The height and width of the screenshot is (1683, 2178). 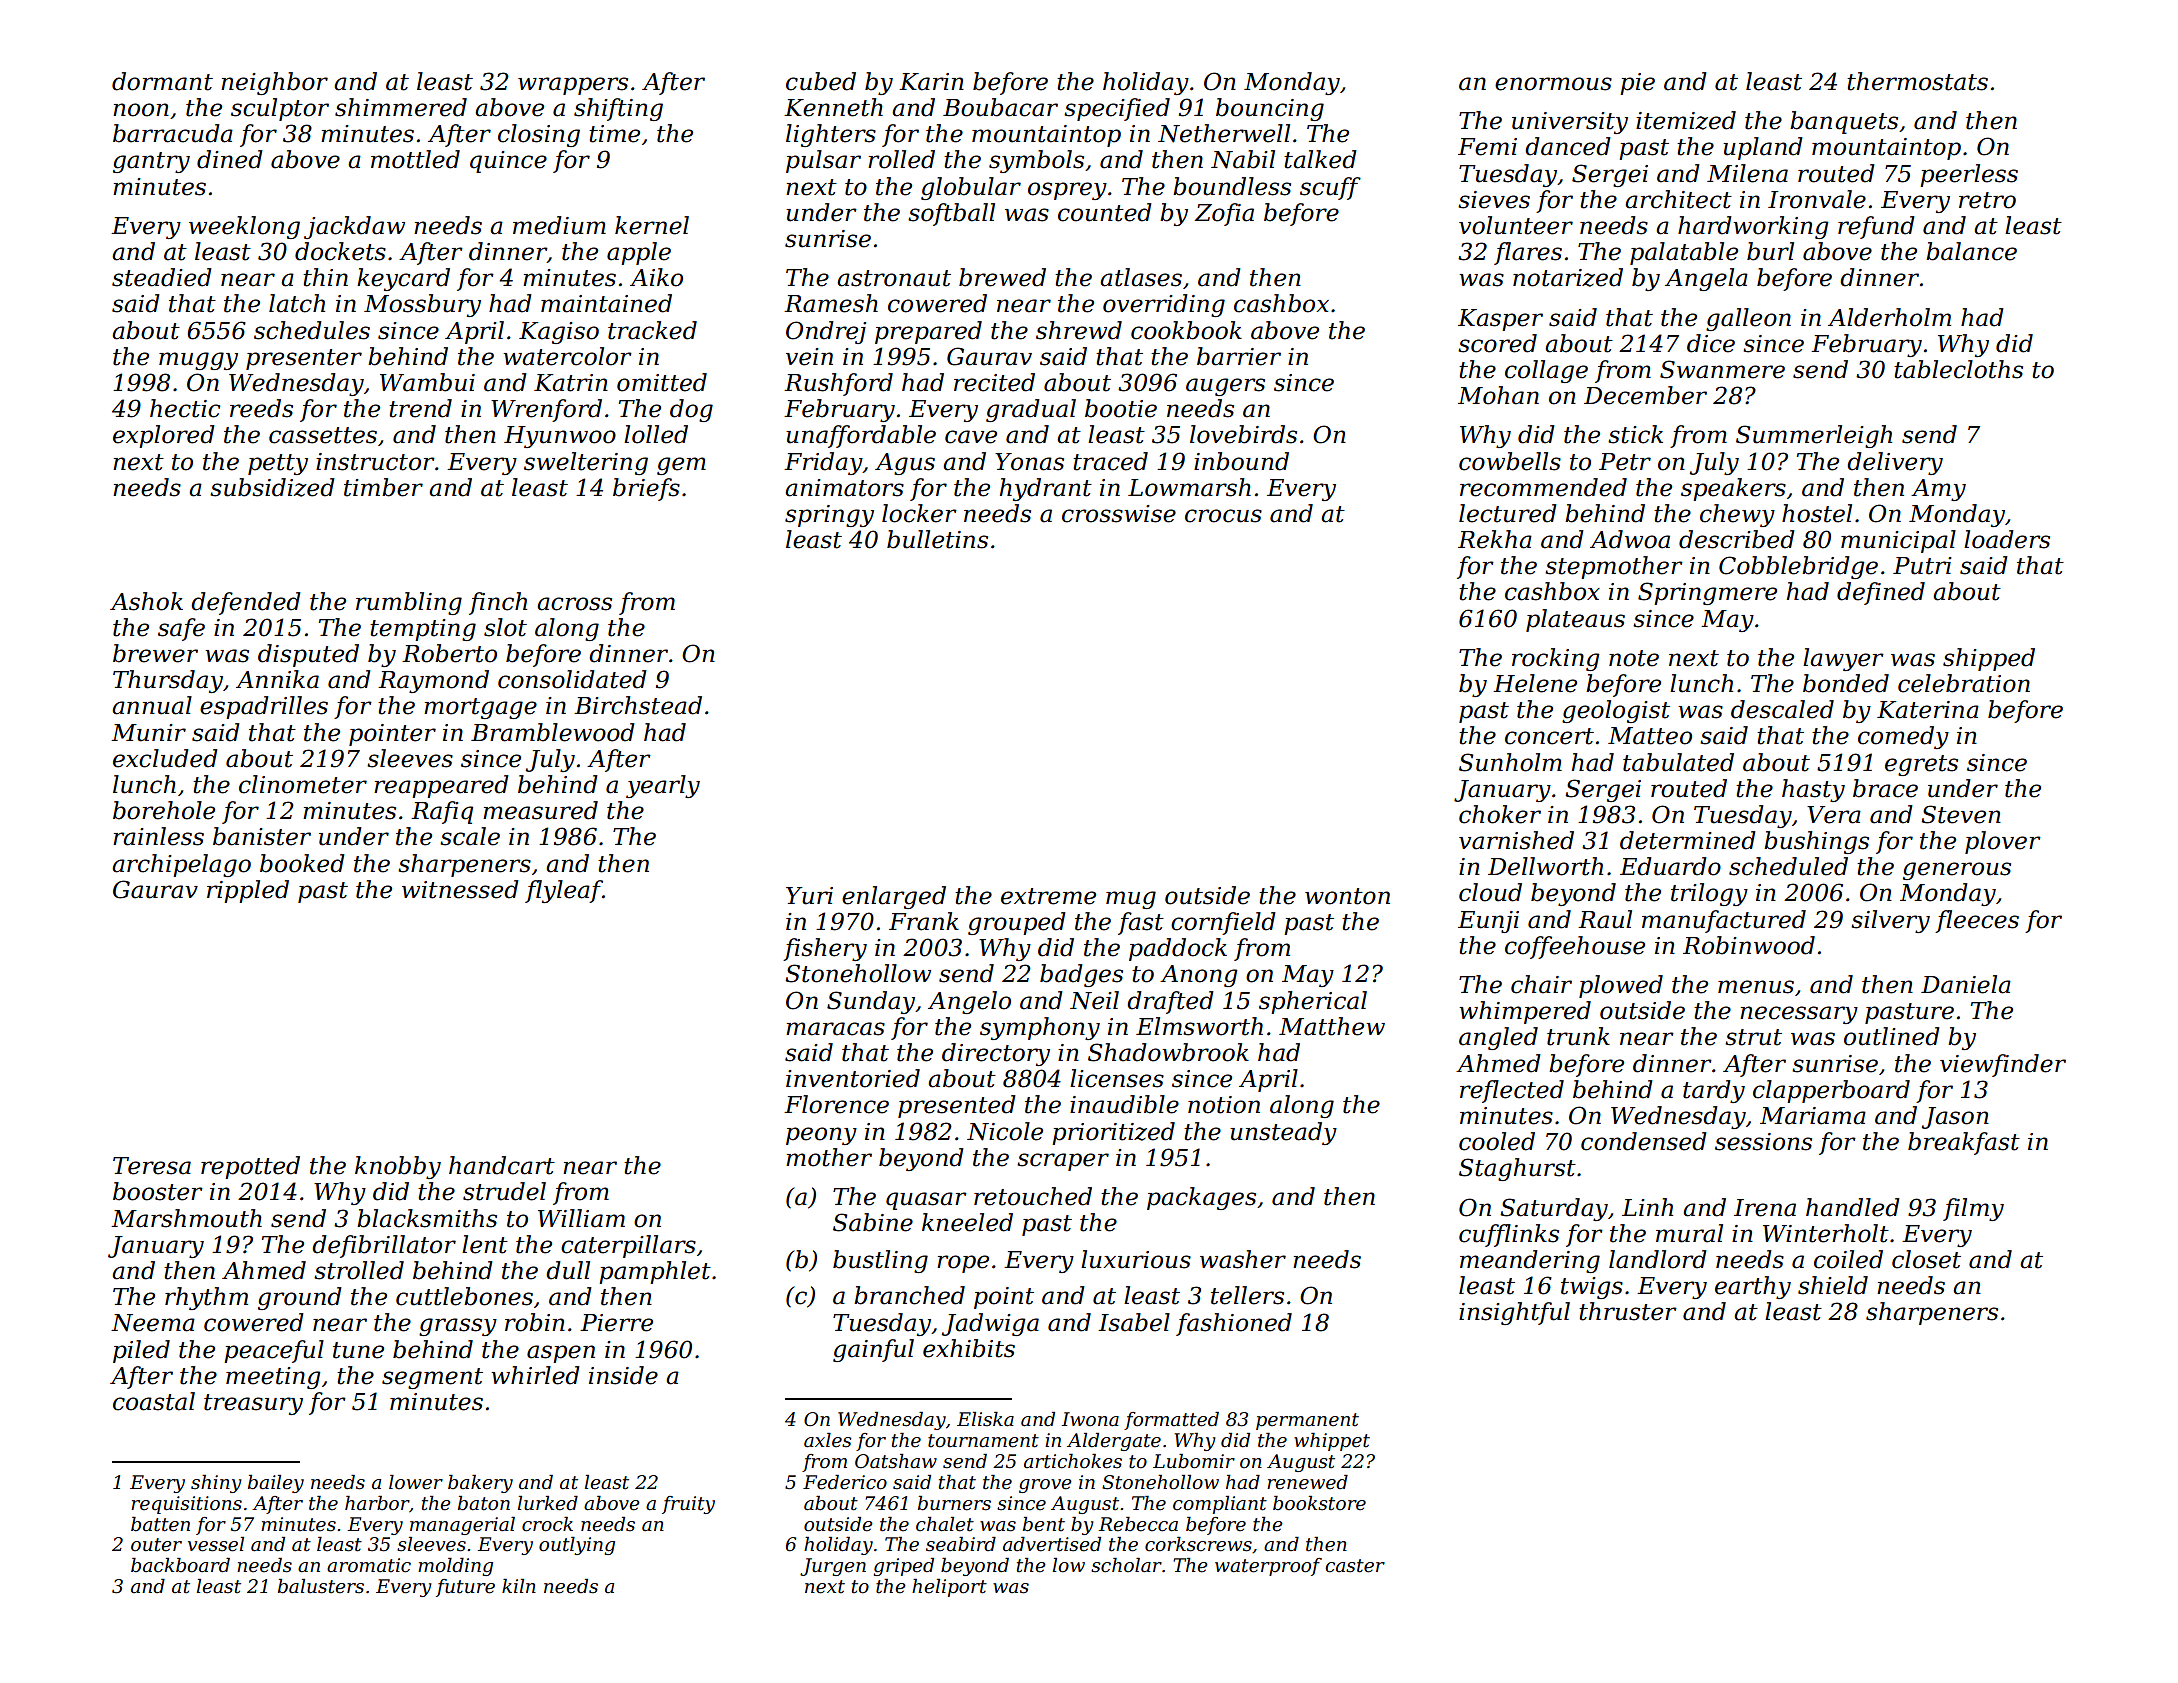 What do you see at coordinates (1243, 1259) in the screenshot?
I see `washer` at bounding box center [1243, 1259].
